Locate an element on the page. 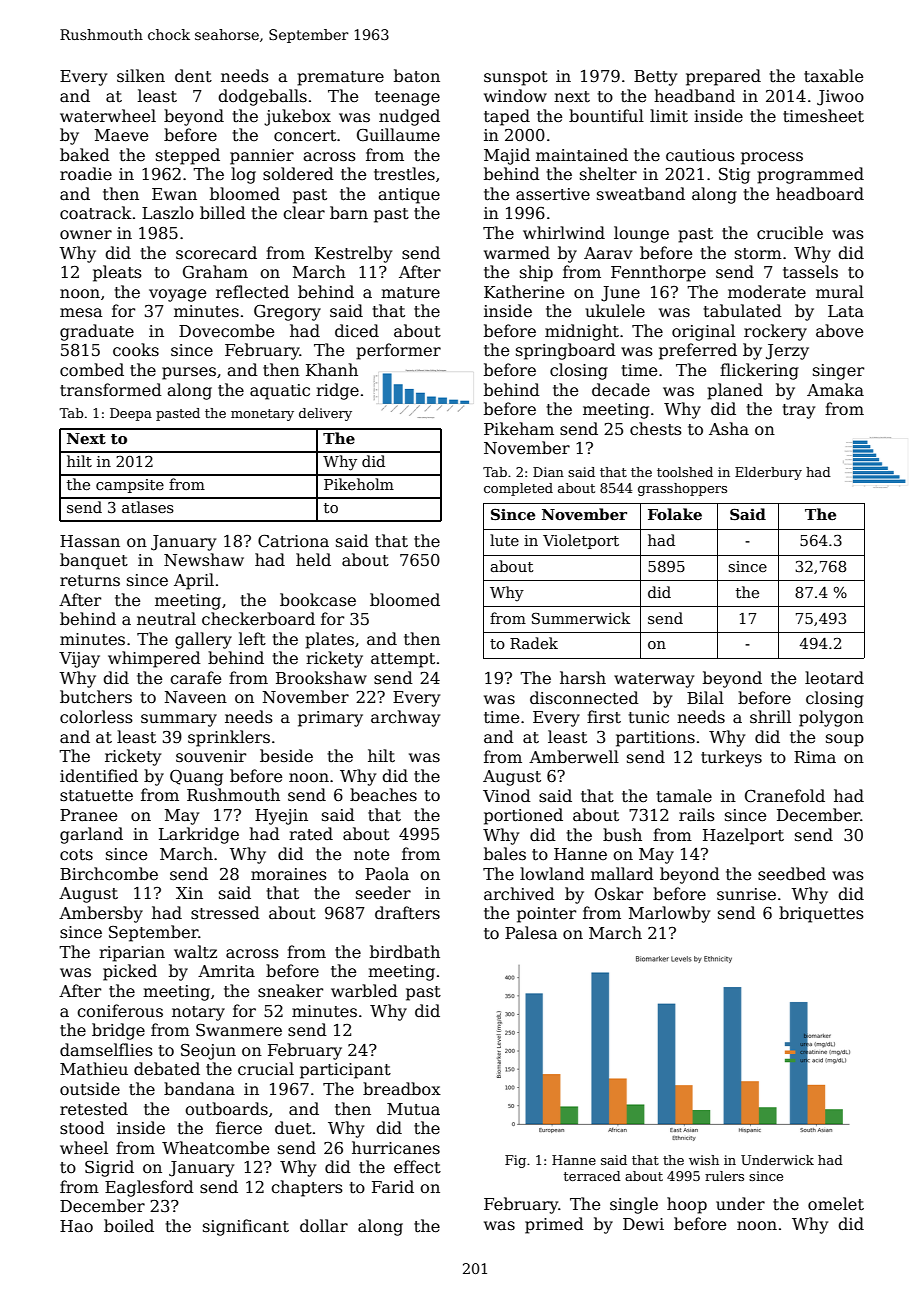  bookcase is located at coordinates (318, 600).
